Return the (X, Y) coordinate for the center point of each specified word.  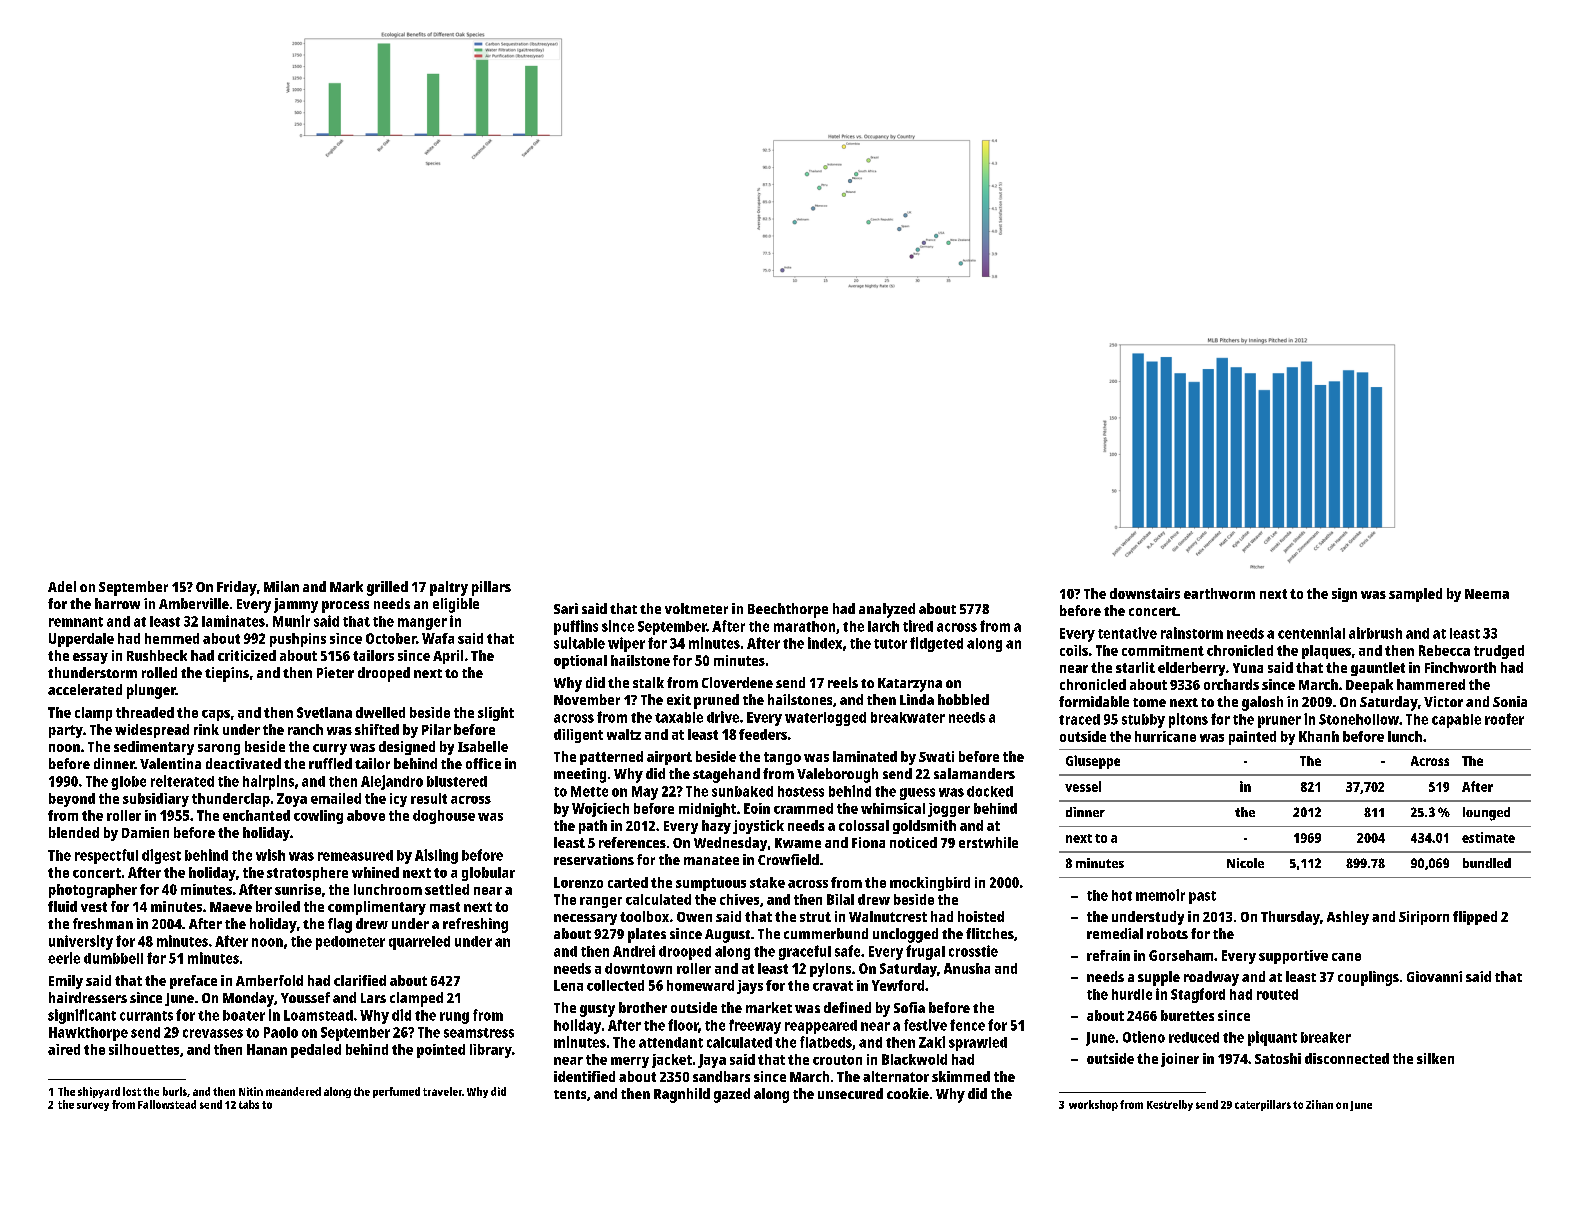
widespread (152, 731)
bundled (1487, 863)
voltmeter (696, 608)
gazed (732, 1095)
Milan (281, 586)
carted (628, 882)
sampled (1415, 595)
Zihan (1319, 1104)
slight (496, 714)
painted (1252, 738)
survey (93, 1106)
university (81, 942)
